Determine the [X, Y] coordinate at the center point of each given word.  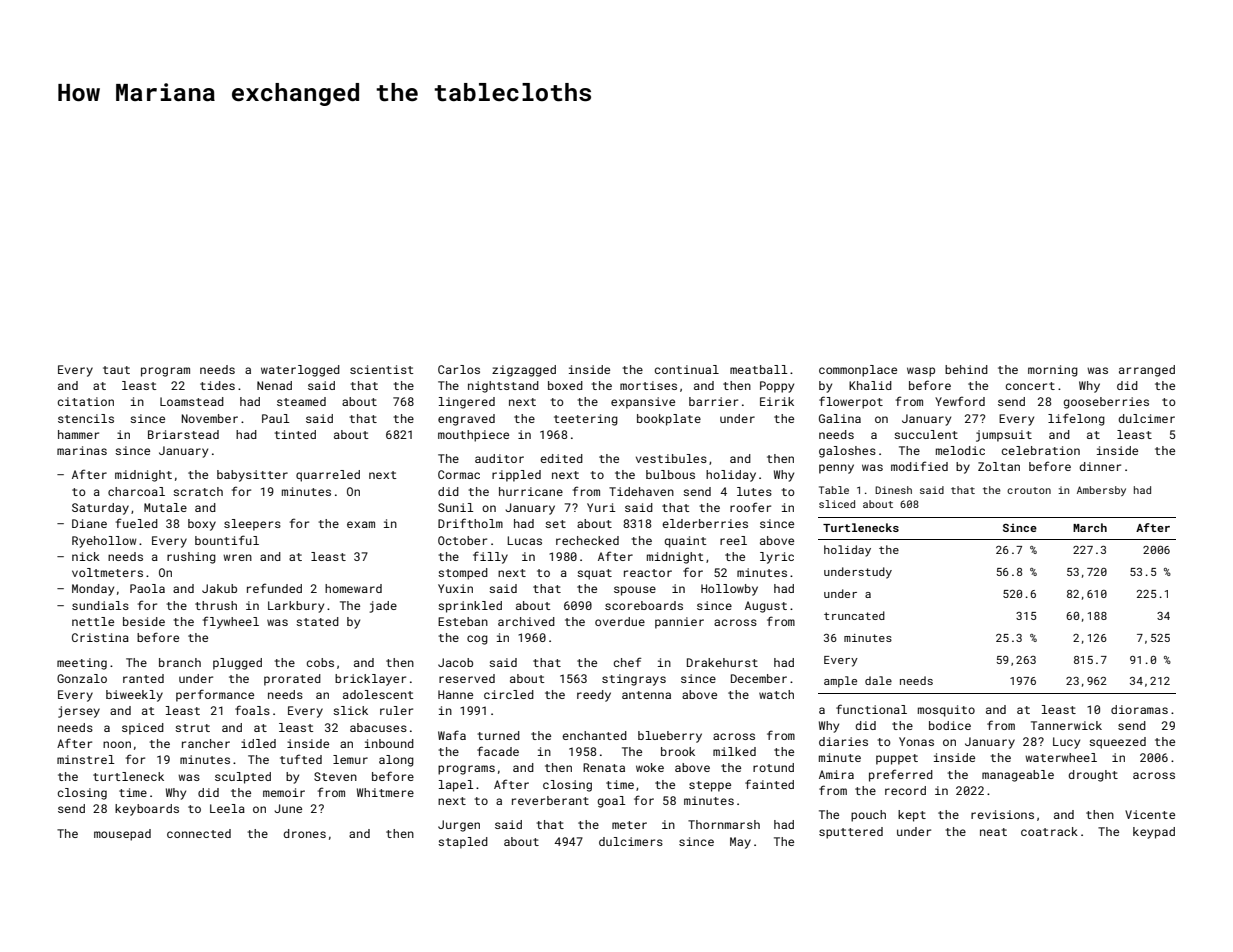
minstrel [86, 759]
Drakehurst [722, 662]
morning [1053, 371]
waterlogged [300, 371]
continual [687, 369]
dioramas [1139, 709]
